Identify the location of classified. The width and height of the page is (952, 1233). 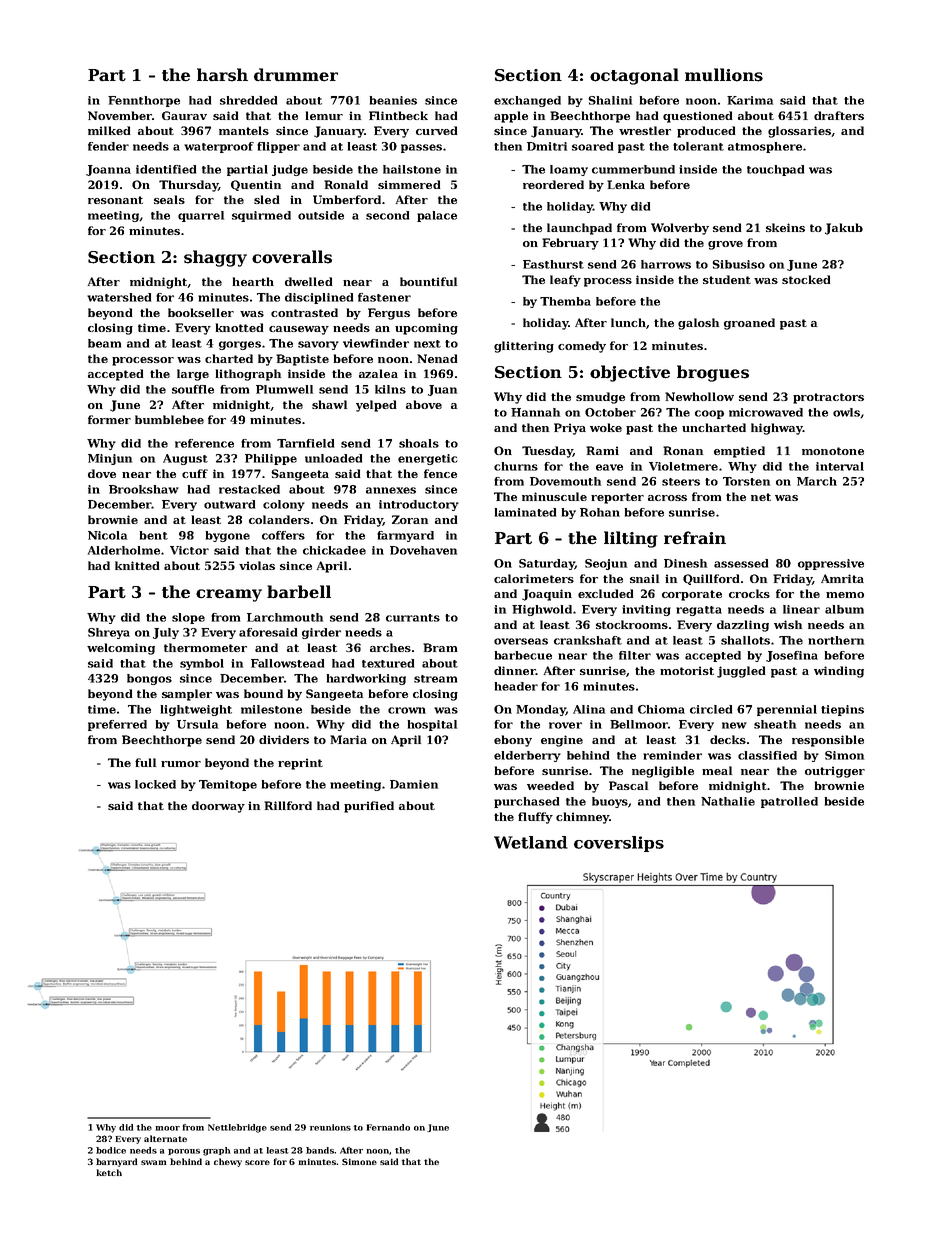
(767, 755).
